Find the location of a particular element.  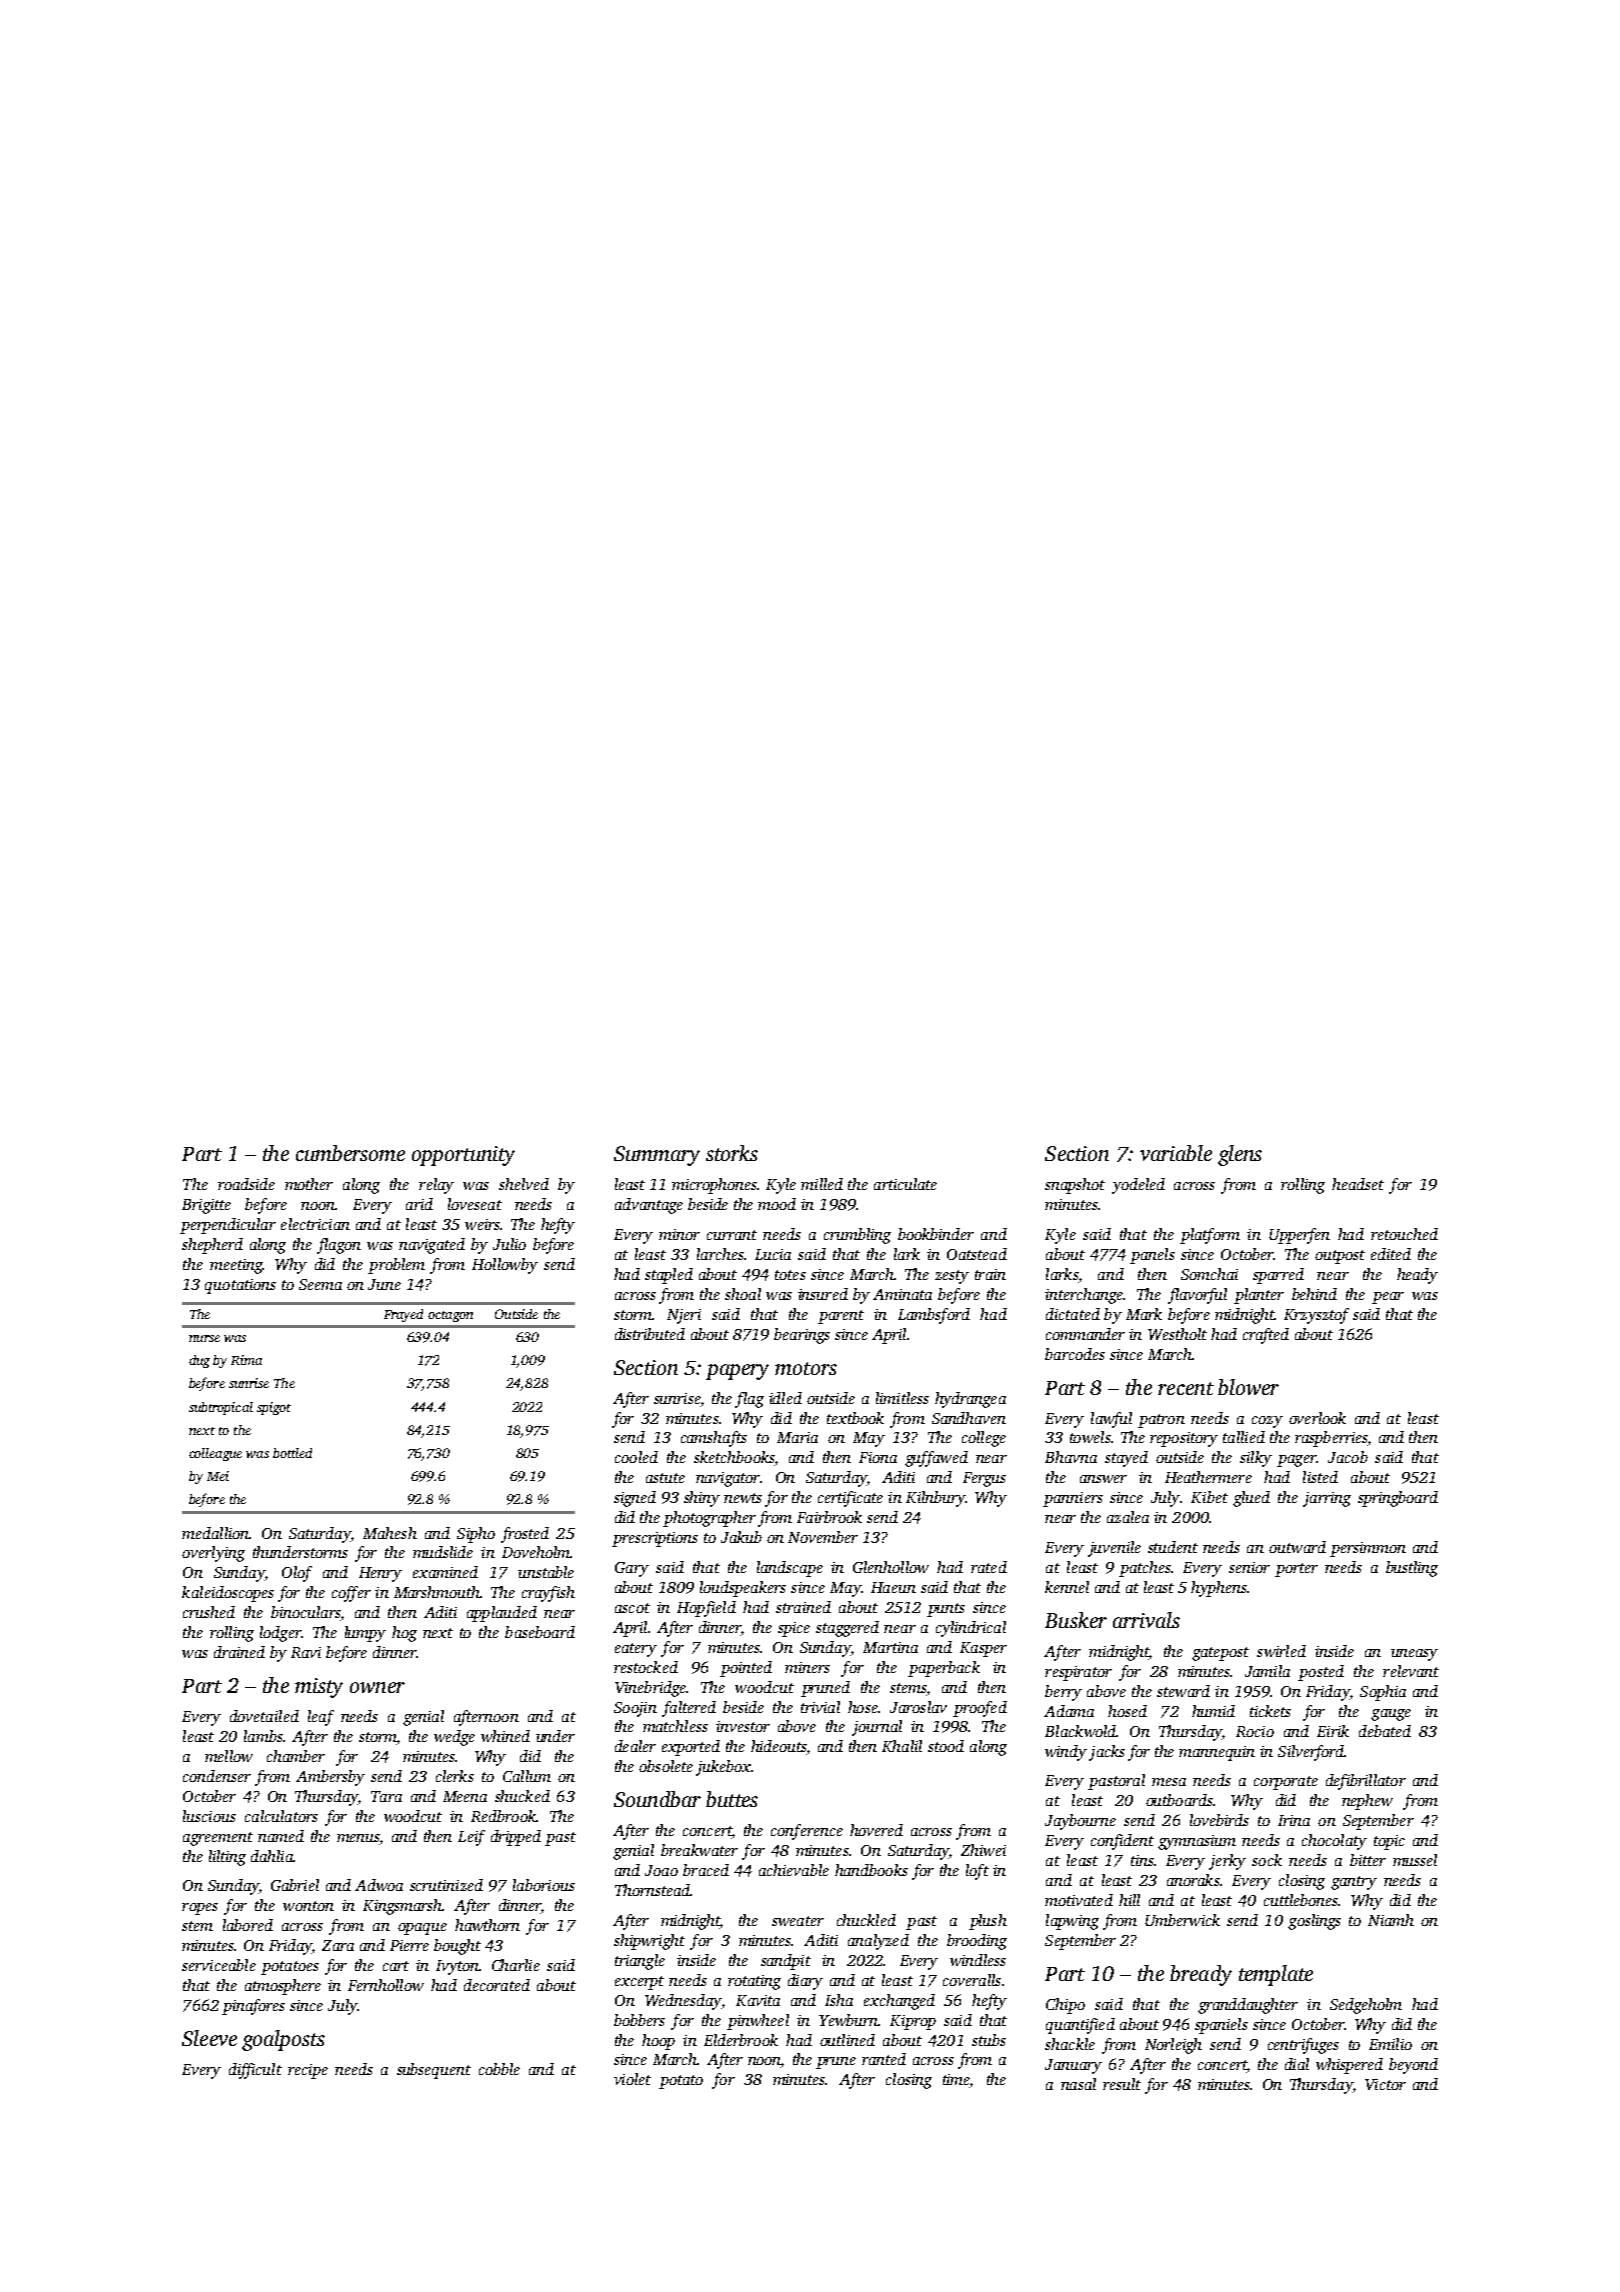

arrivals is located at coordinates (1146, 1620).
